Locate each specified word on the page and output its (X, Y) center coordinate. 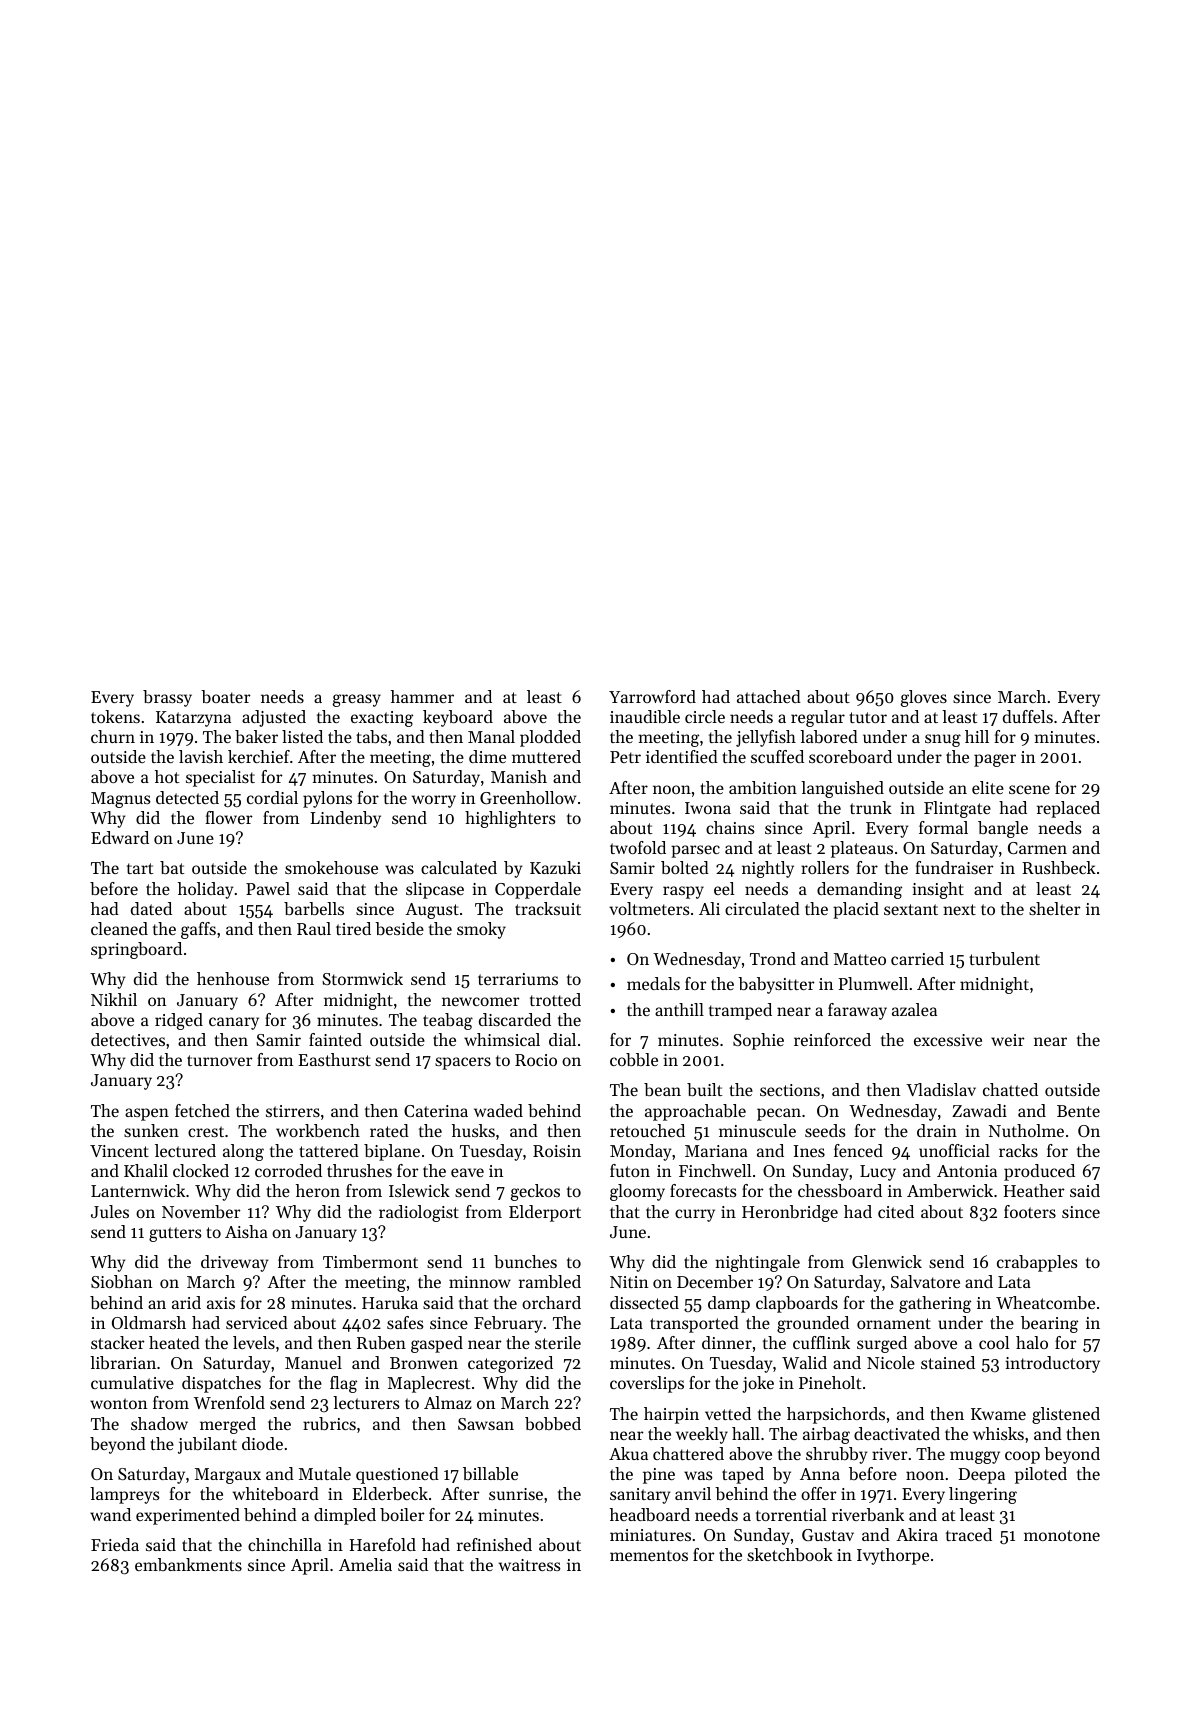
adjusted (274, 718)
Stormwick (362, 978)
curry (695, 1215)
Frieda (115, 1544)
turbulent (1004, 958)
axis (221, 1303)
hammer (422, 696)
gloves (924, 698)
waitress (530, 1565)
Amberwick (950, 1190)
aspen (147, 1114)
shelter (1055, 908)
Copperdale (538, 890)
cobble (634, 1059)
